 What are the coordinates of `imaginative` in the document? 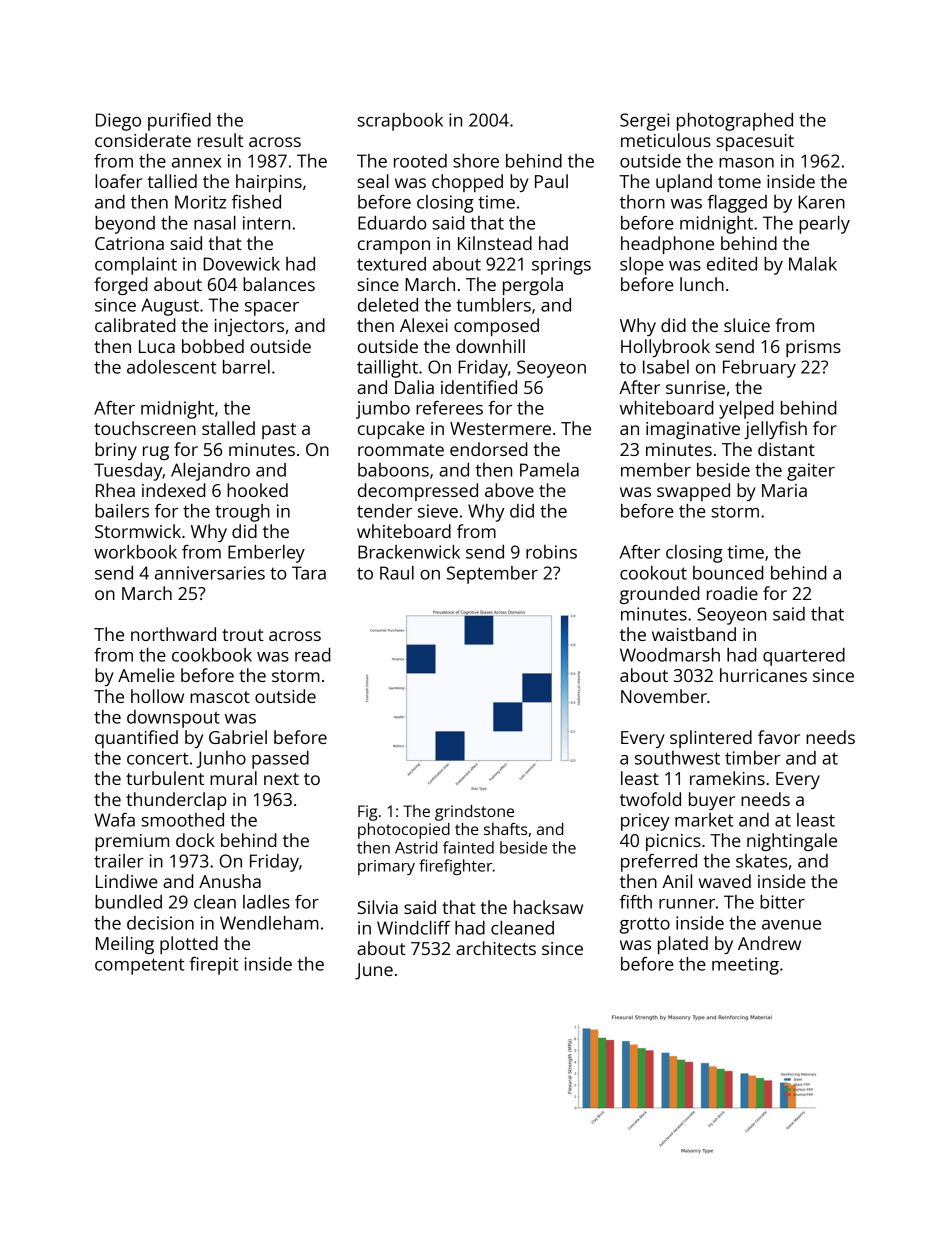 It's located at (693, 430).
